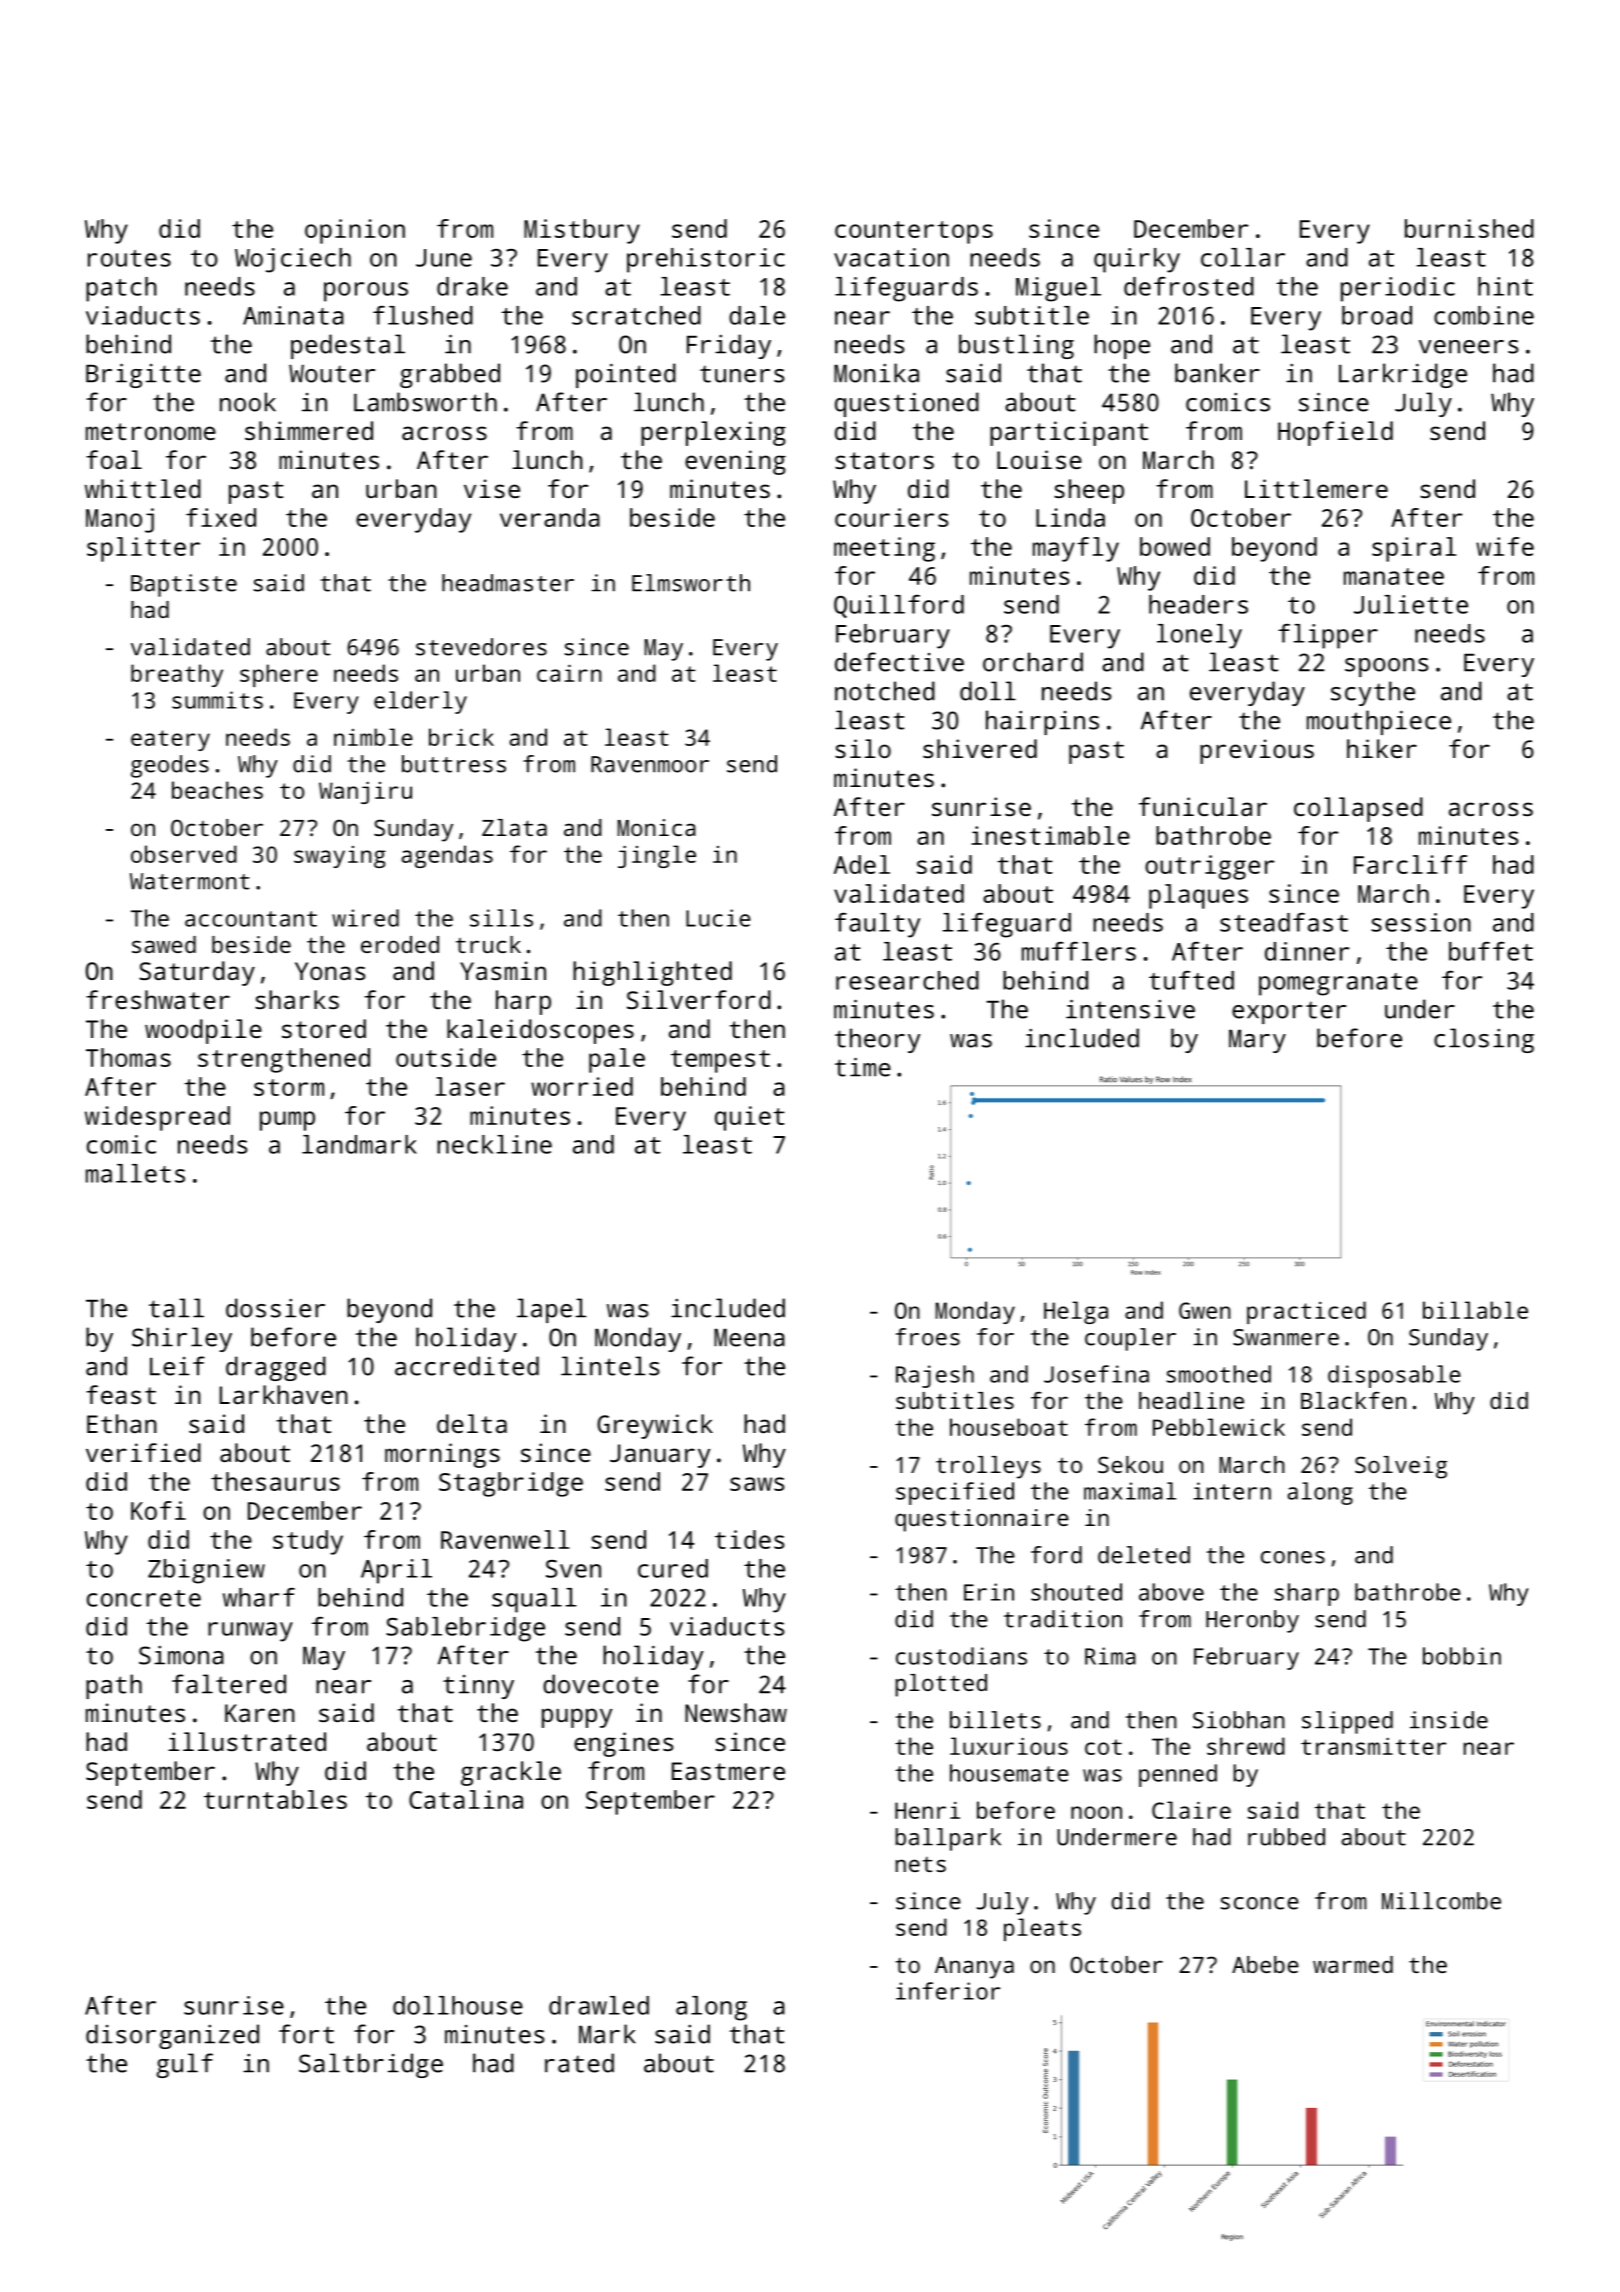 This image has width=1620, height=2292. What do you see at coordinates (184, 585) in the image?
I see `Baptiste` at bounding box center [184, 585].
